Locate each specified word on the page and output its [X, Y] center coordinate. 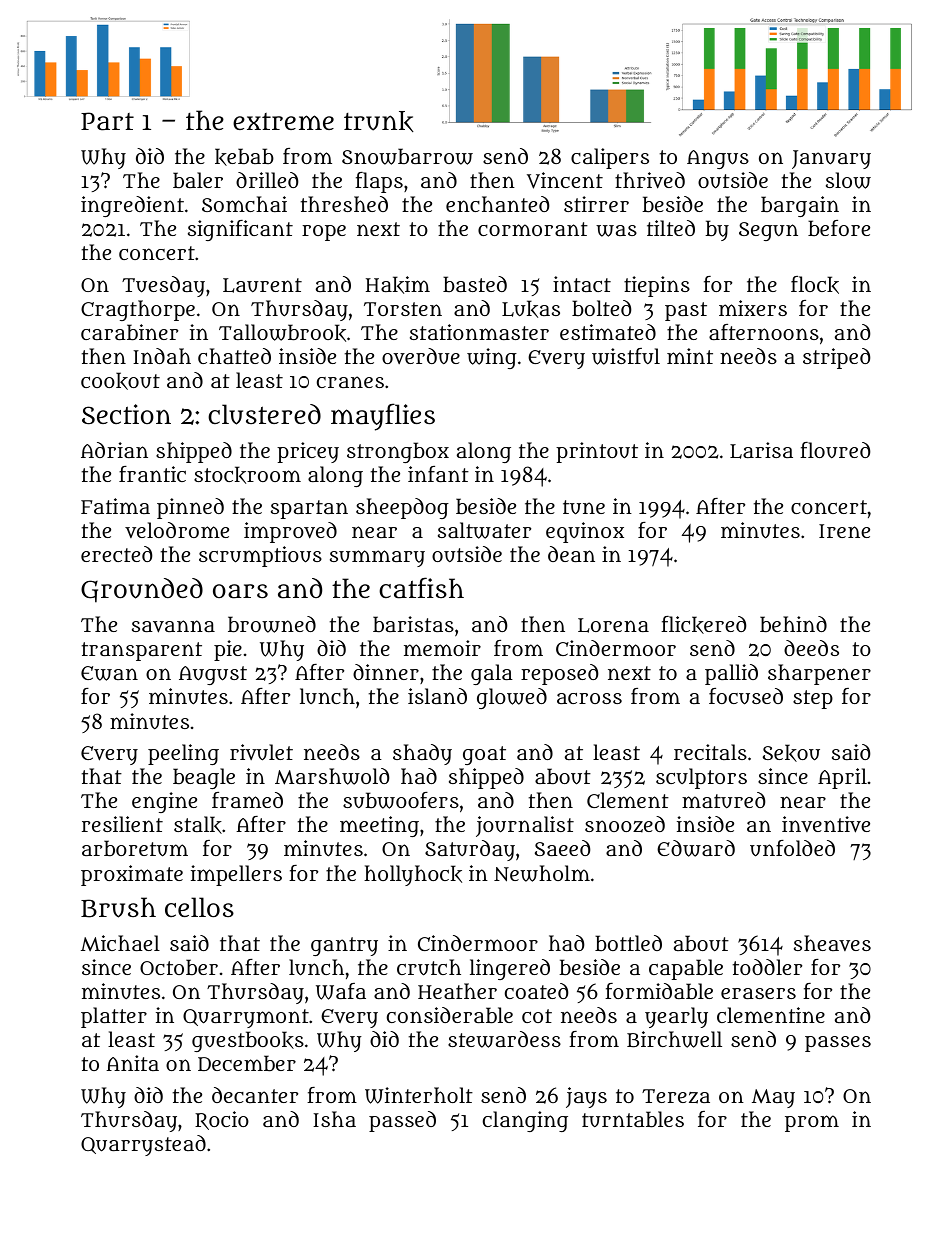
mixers [753, 308]
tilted [671, 228]
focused [746, 696]
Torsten [403, 309]
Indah [162, 356]
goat [484, 755]
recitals [710, 752]
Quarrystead [143, 1145]
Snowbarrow [407, 156]
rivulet [261, 752]
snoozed [625, 824]
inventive [826, 824]
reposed [559, 674]
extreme [283, 121]
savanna [173, 626]
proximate [132, 875]
